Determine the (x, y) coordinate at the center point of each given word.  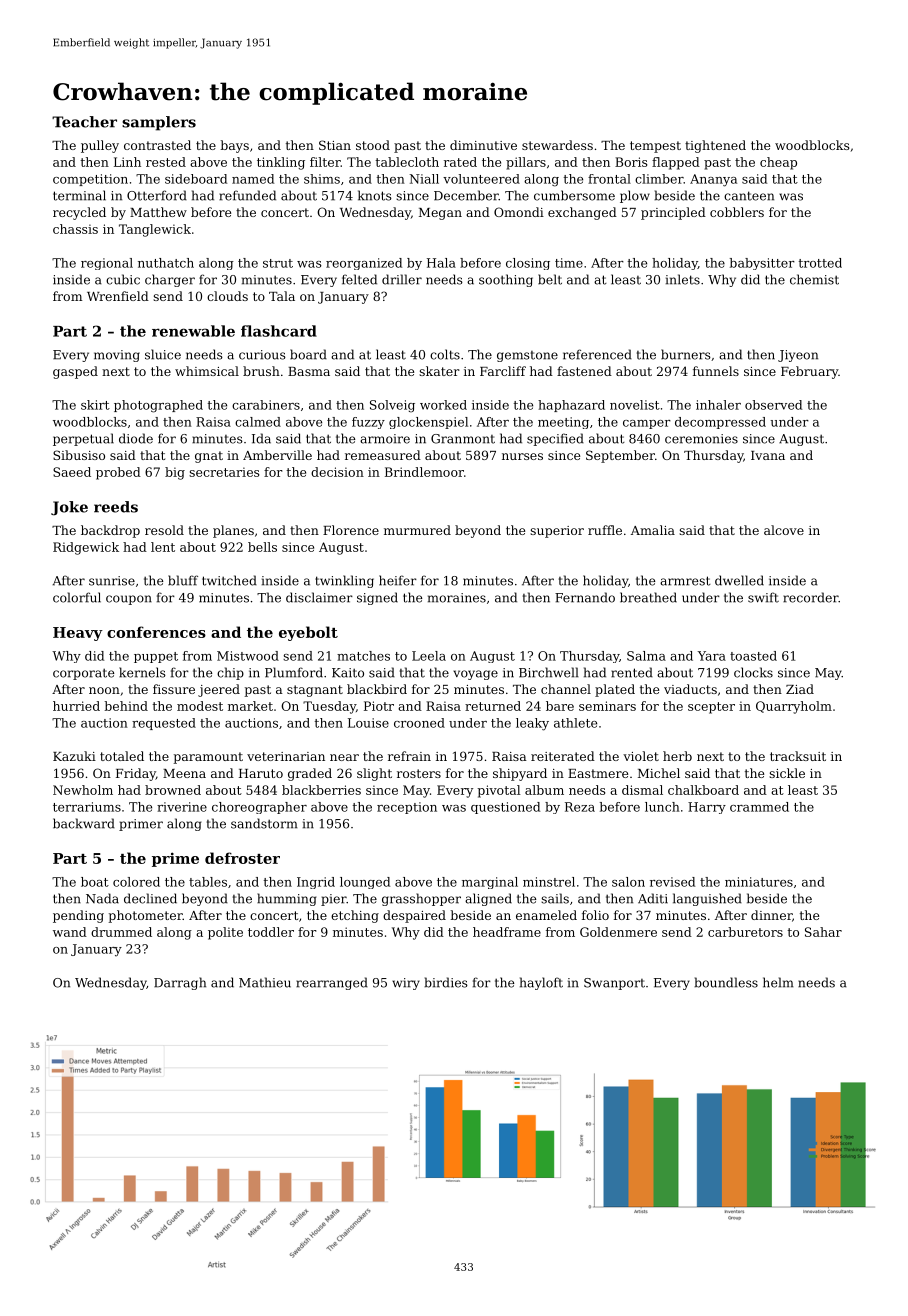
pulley (100, 146)
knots (375, 195)
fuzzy (368, 423)
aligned (488, 899)
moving (117, 356)
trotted (820, 263)
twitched (229, 580)
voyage (475, 675)
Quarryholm (794, 707)
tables (208, 882)
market (250, 706)
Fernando (585, 597)
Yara (711, 656)
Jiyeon (798, 356)
